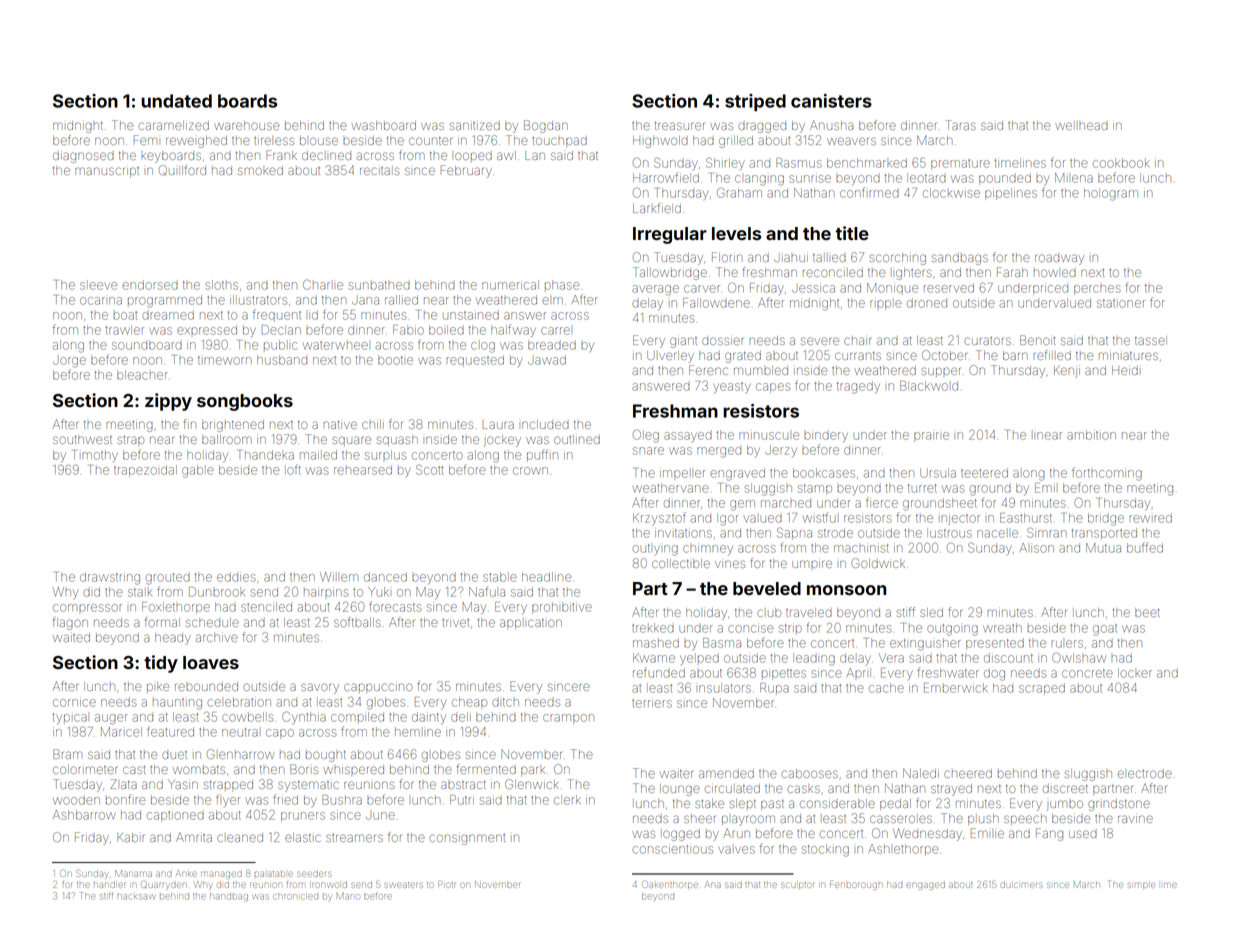 The width and height of the screenshot is (1233, 952). Describe the element at coordinates (961, 125) in the screenshot. I see `Taras` at that location.
